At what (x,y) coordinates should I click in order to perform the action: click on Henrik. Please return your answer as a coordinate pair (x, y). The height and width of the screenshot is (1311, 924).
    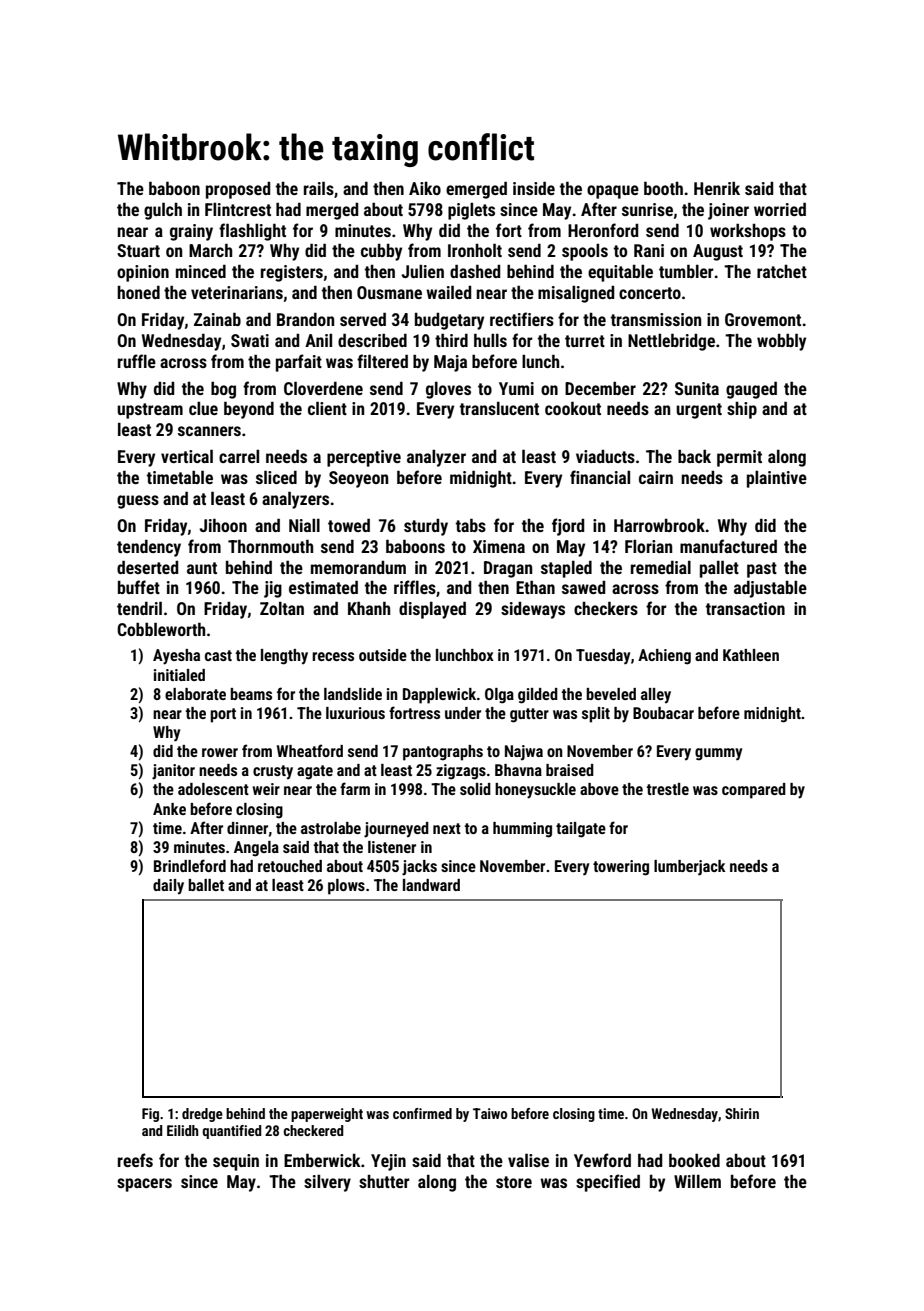
    Looking at the image, I should click on (717, 188).
